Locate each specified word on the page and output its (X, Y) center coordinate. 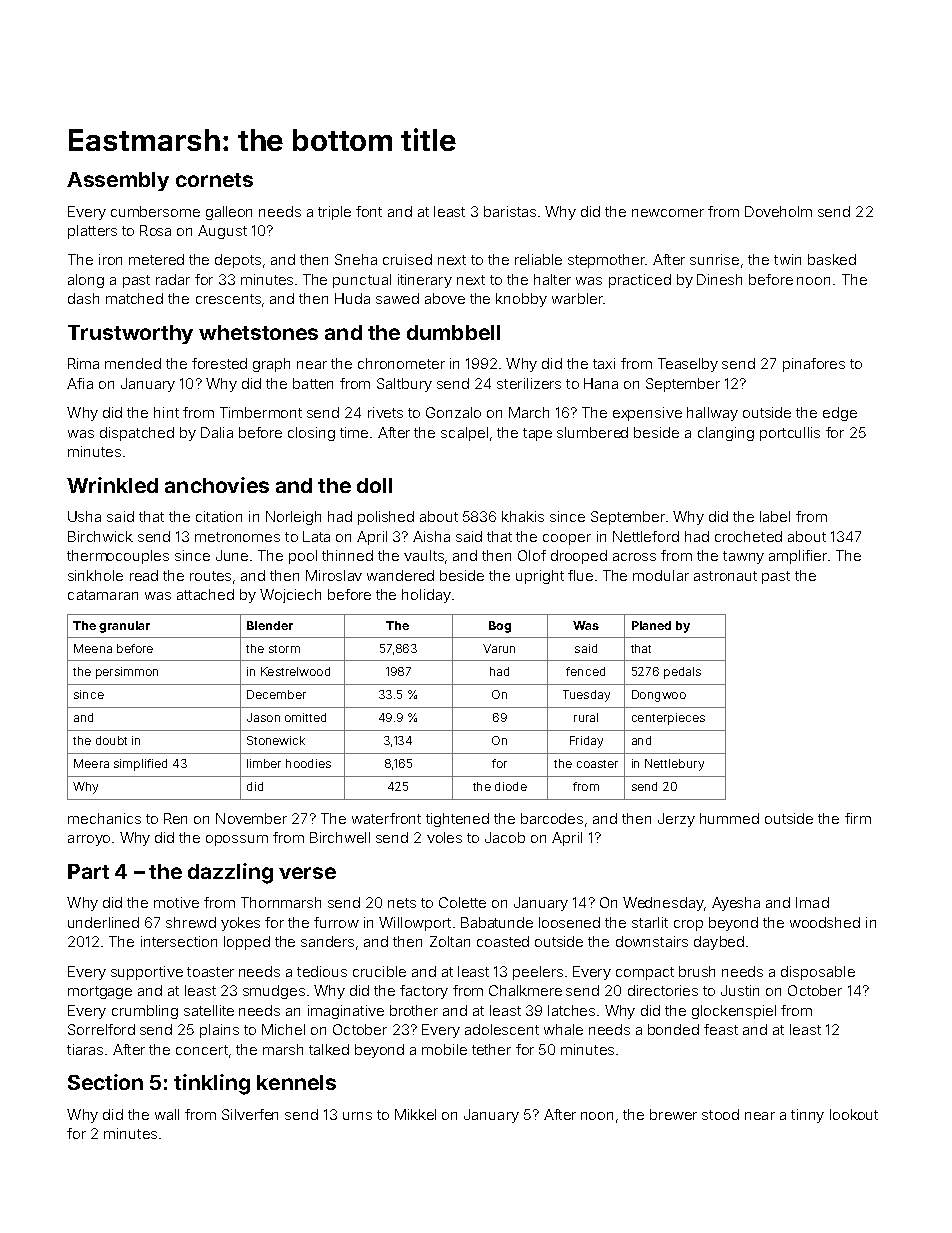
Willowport (415, 924)
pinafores (814, 365)
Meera (91, 763)
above (445, 298)
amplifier (798, 557)
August (222, 232)
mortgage (100, 992)
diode (511, 786)
